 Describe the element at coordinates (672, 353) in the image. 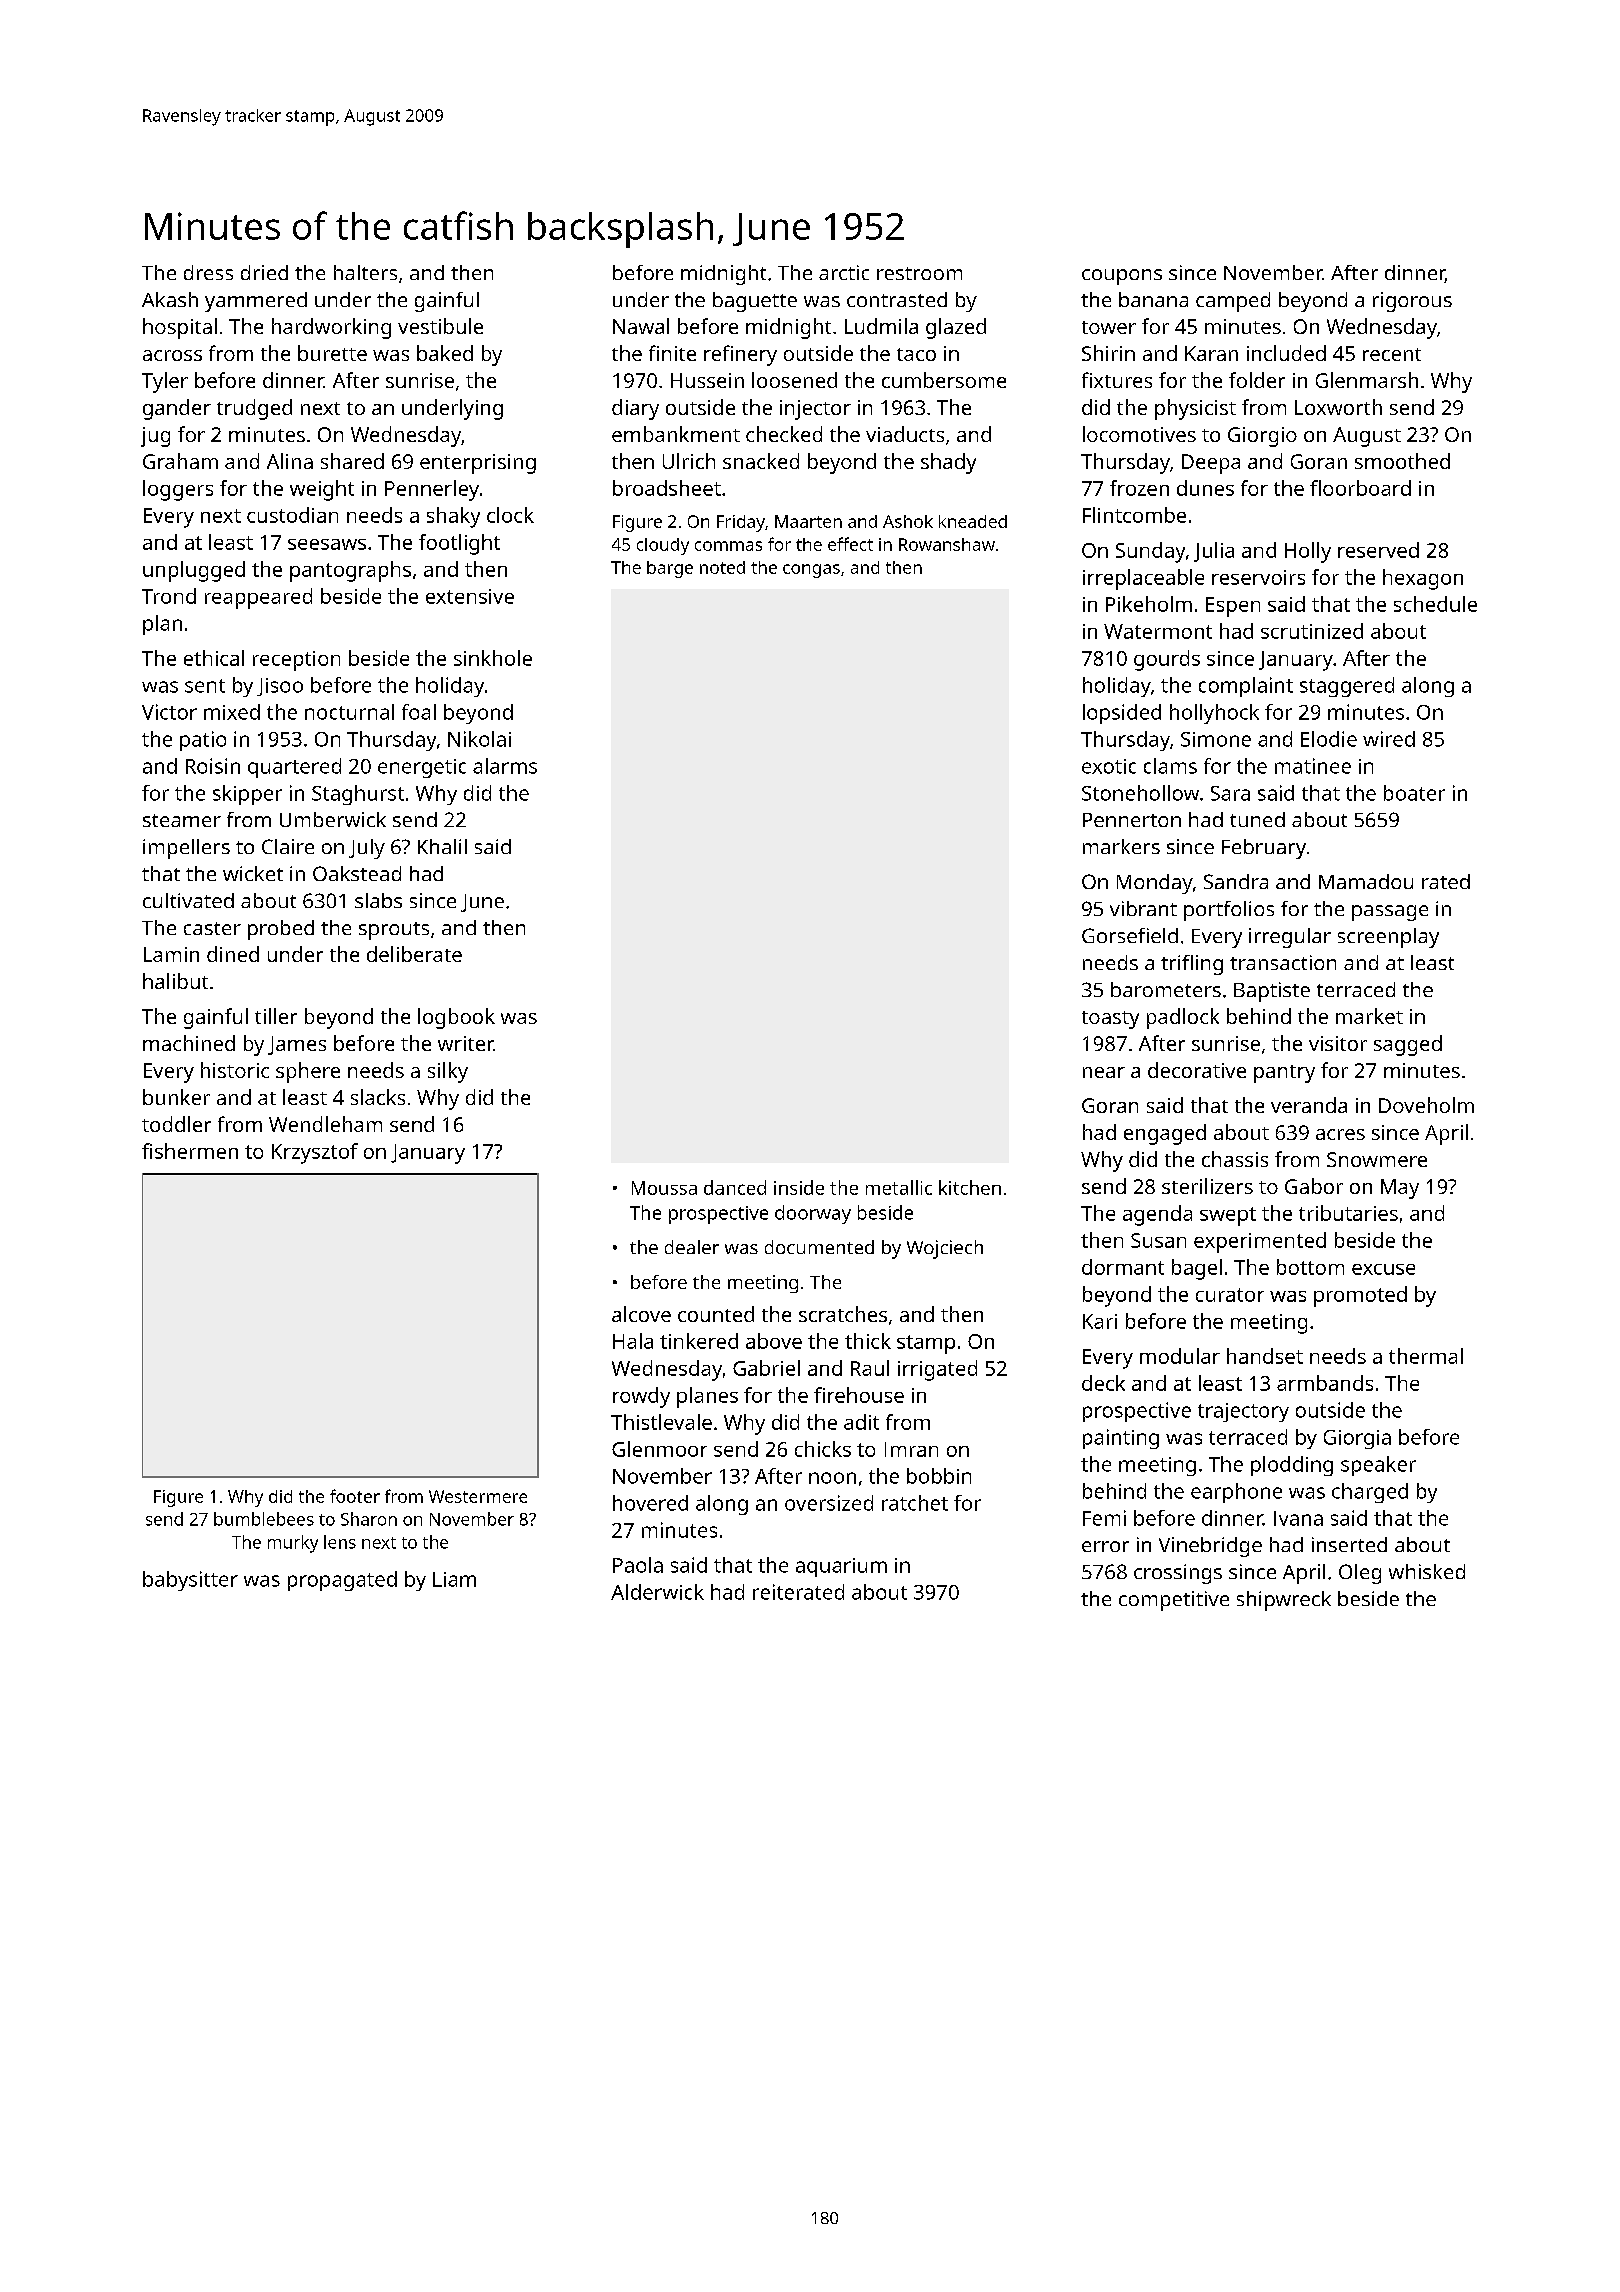

I see `finite` at that location.
